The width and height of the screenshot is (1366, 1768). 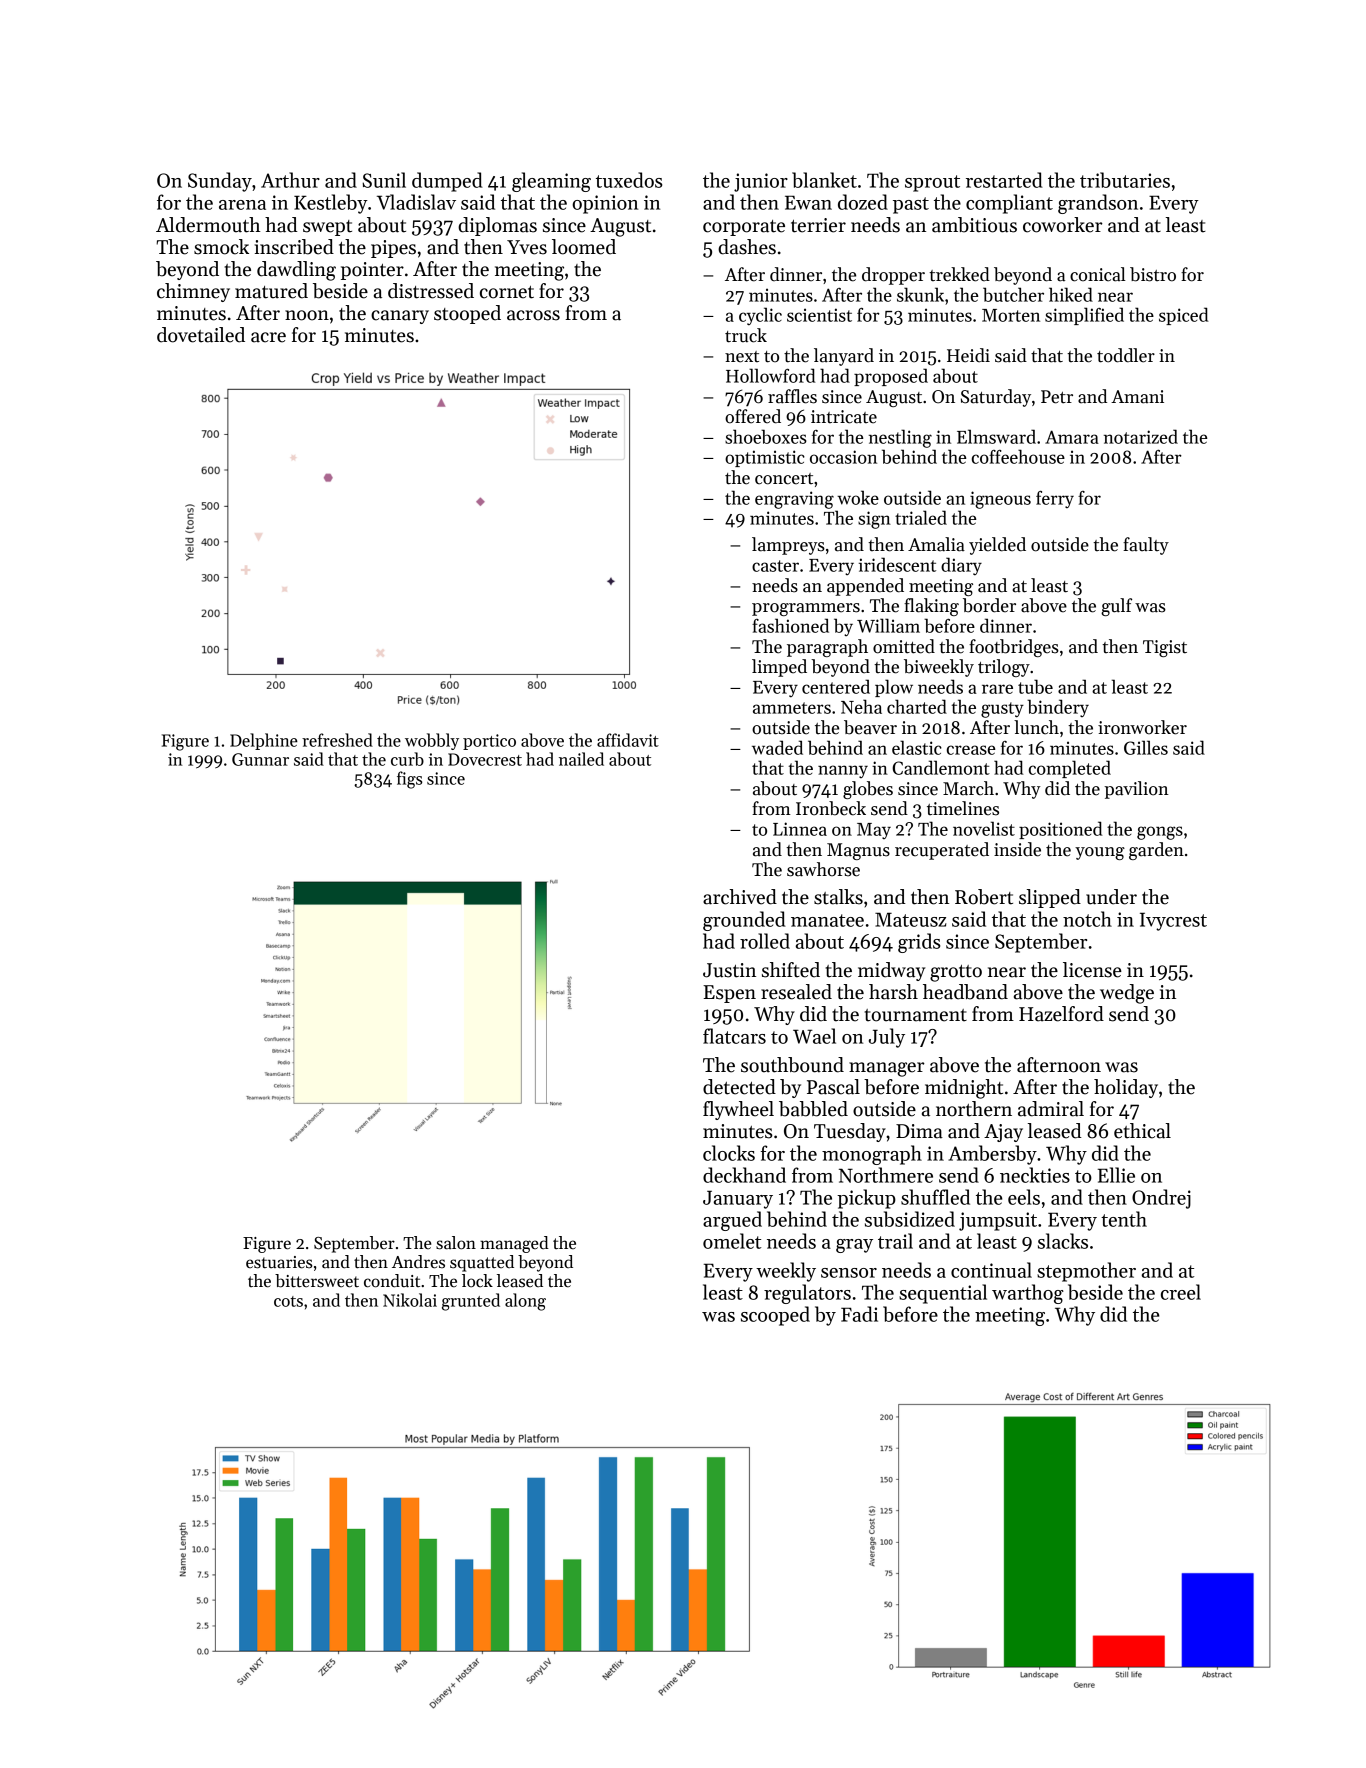 I want to click on restarted, so click(x=1004, y=180).
